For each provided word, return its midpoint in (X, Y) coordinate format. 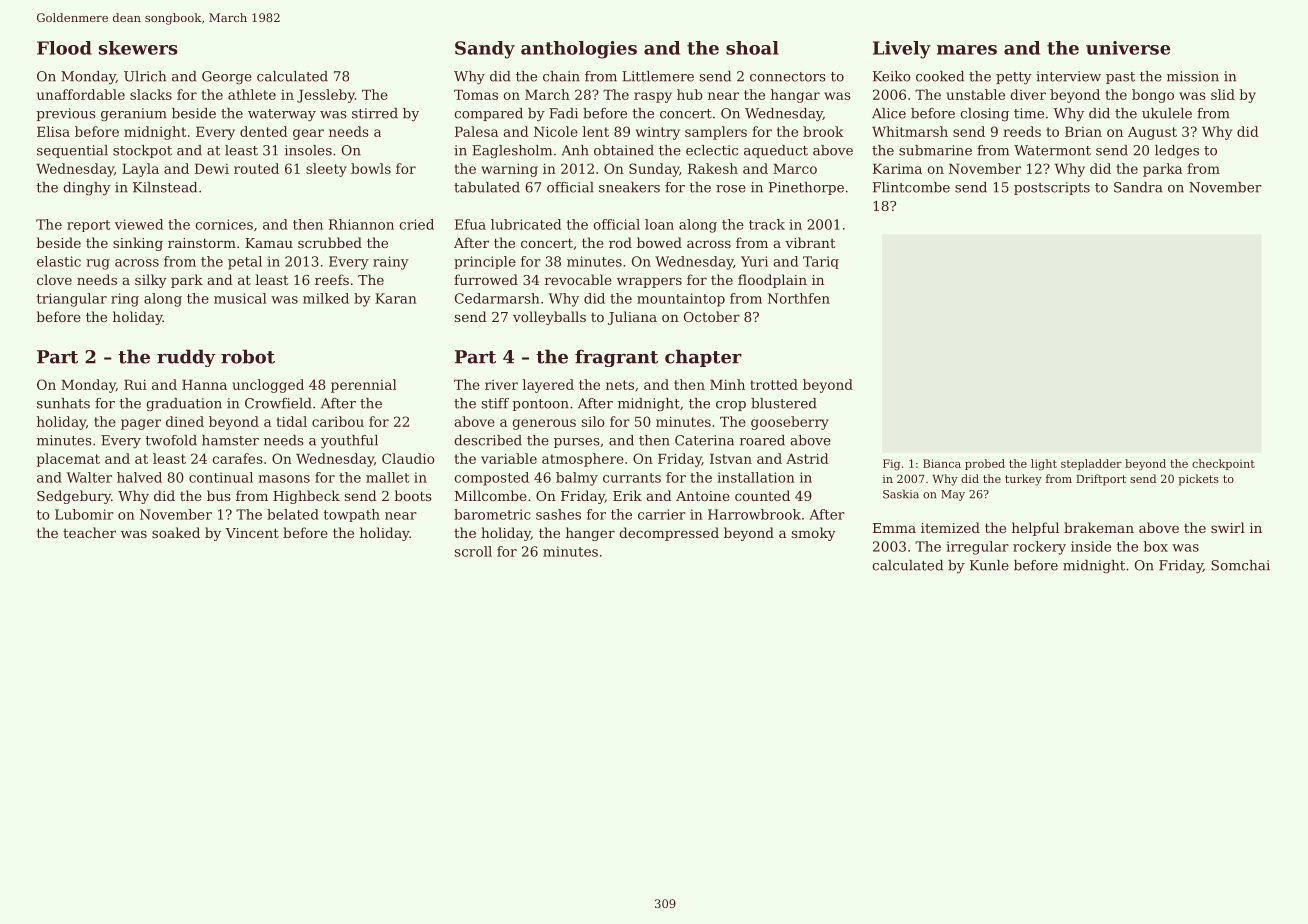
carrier (662, 514)
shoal (752, 48)
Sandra (1138, 187)
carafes (237, 458)
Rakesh (713, 168)
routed (256, 168)
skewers (138, 48)
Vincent (252, 533)
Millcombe (491, 495)
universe (1128, 48)
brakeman (1099, 527)
